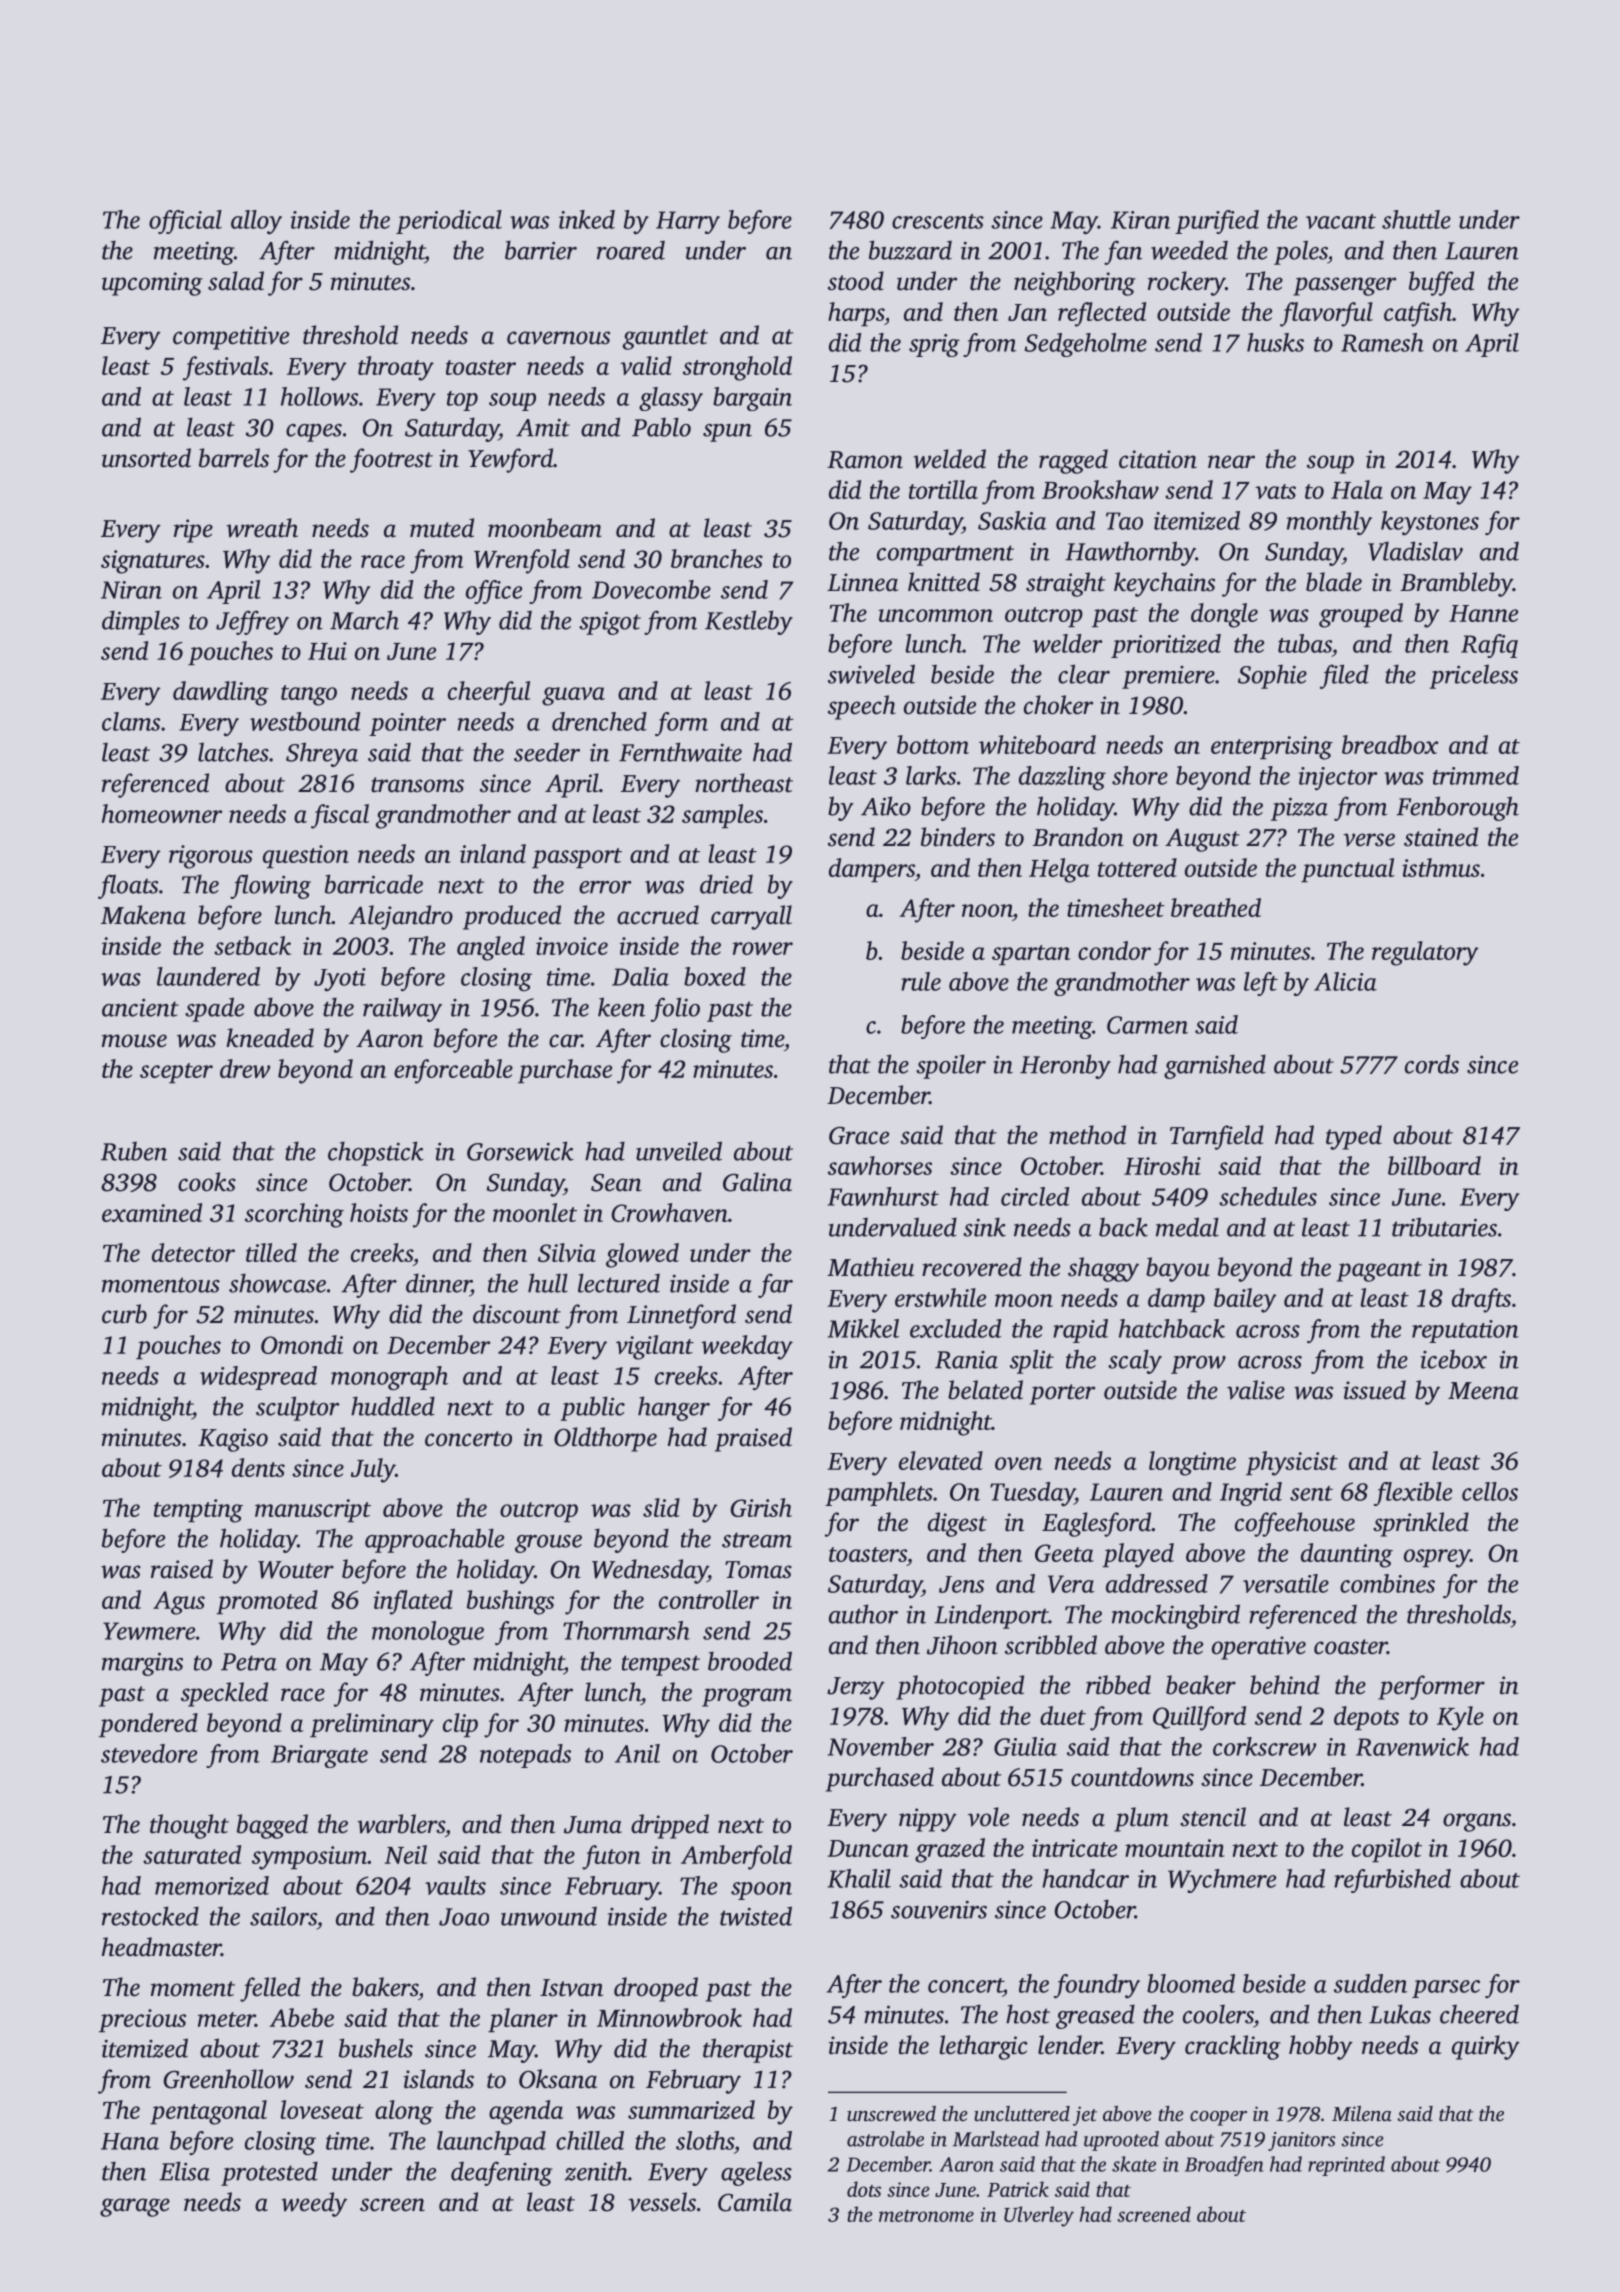 The image size is (1620, 2292). Describe the element at coordinates (1012, 520) in the screenshot. I see `Saskia` at that location.
